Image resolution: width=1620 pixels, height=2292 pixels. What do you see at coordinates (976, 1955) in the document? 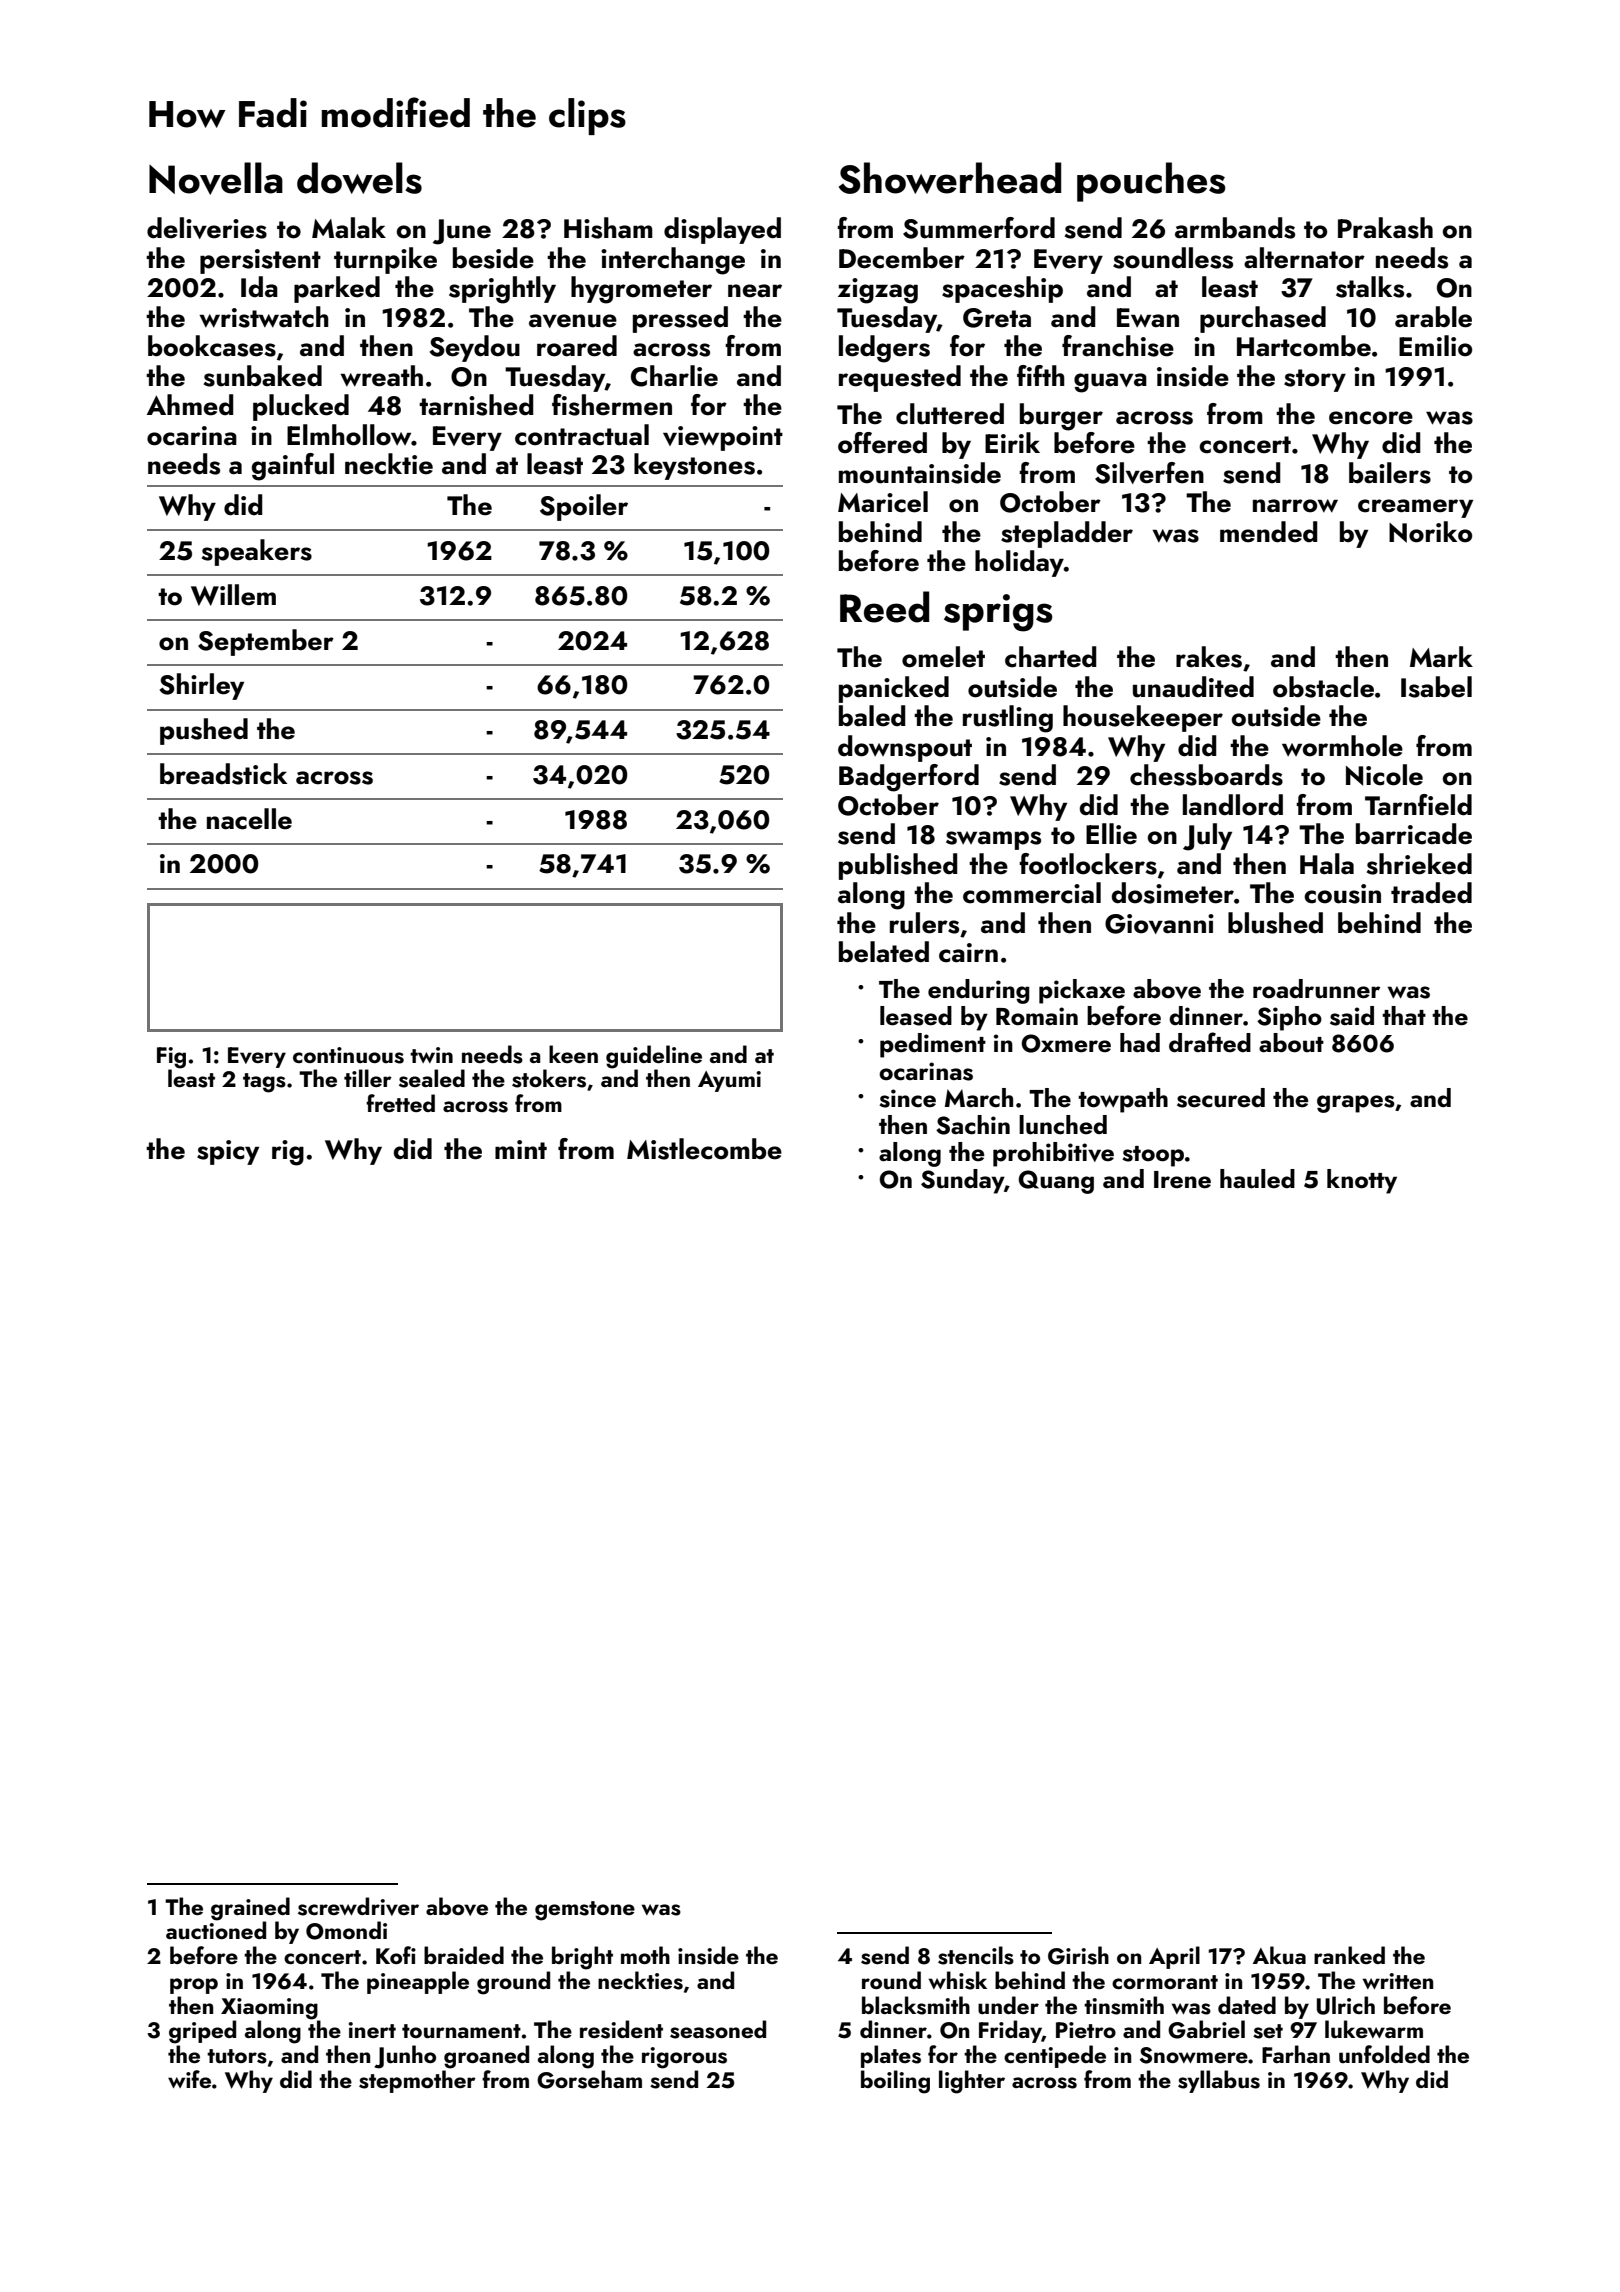
I see `stencils` at bounding box center [976, 1955].
